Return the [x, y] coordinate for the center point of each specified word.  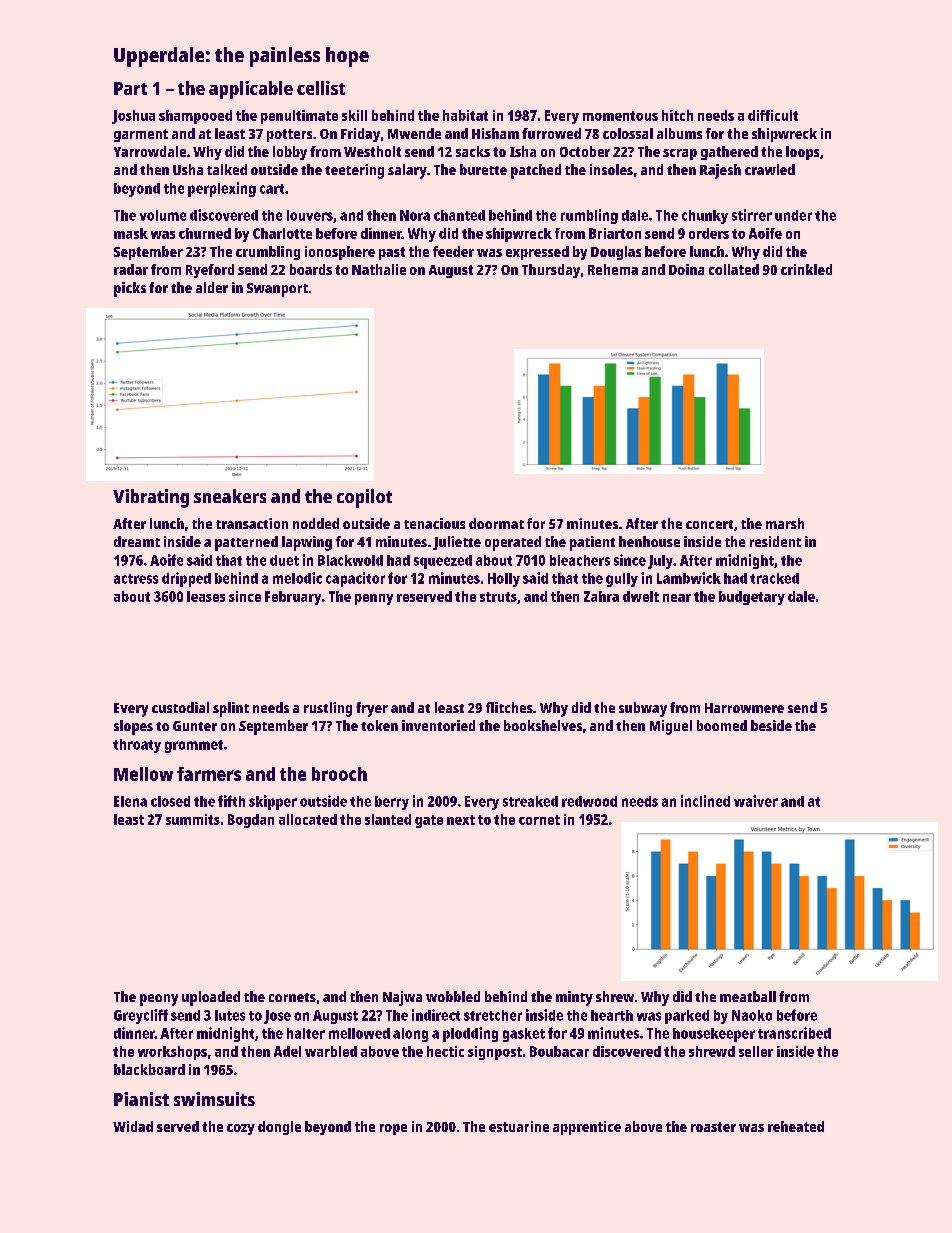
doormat [496, 523]
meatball [748, 996]
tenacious [434, 523]
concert [709, 524]
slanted [388, 819]
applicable [251, 90]
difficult [773, 115]
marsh [785, 523]
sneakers [230, 496]
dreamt [137, 541]
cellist [321, 88]
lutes [230, 1015]
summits [193, 819]
